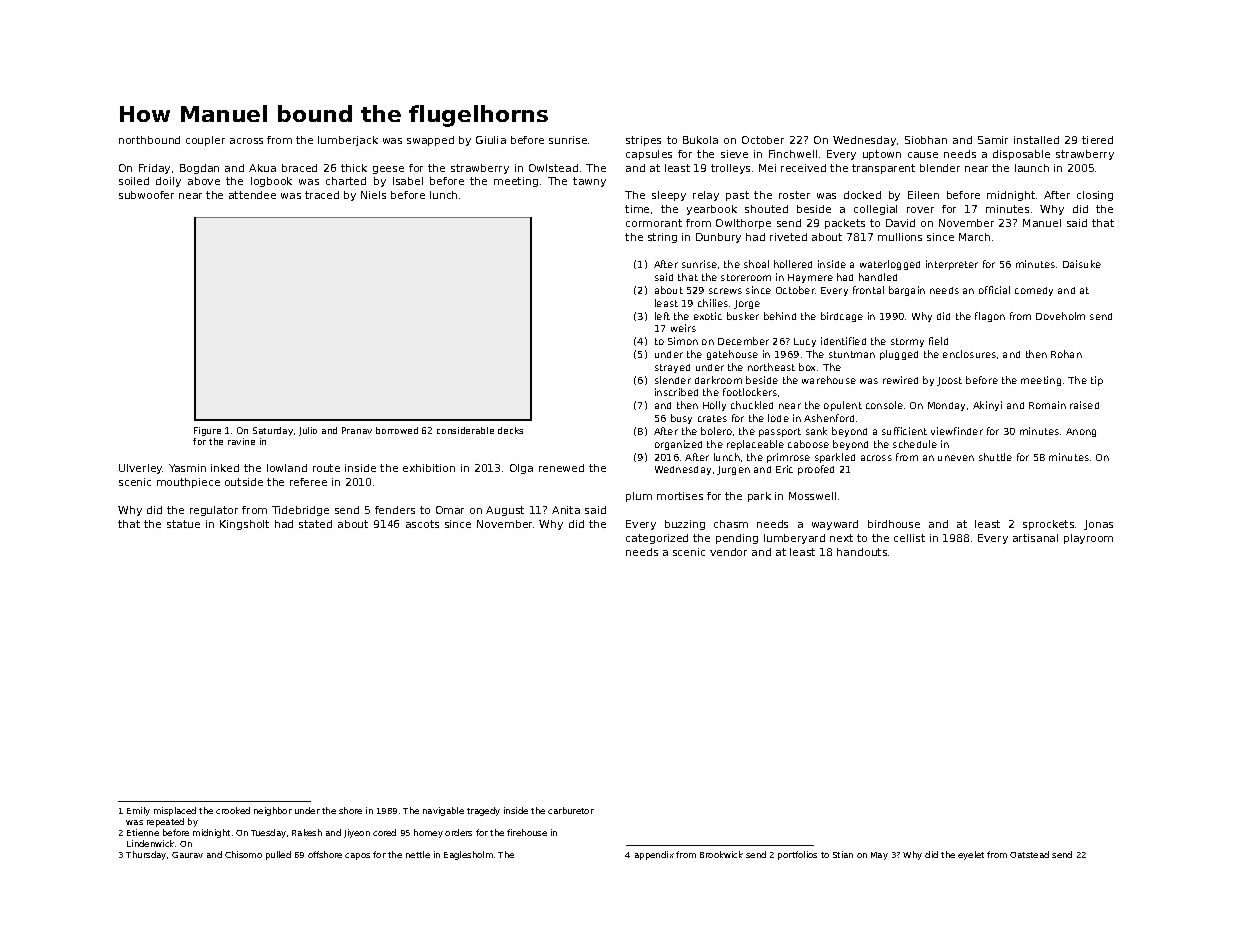  What do you see at coordinates (657, 539) in the image?
I see `categorized` at bounding box center [657, 539].
